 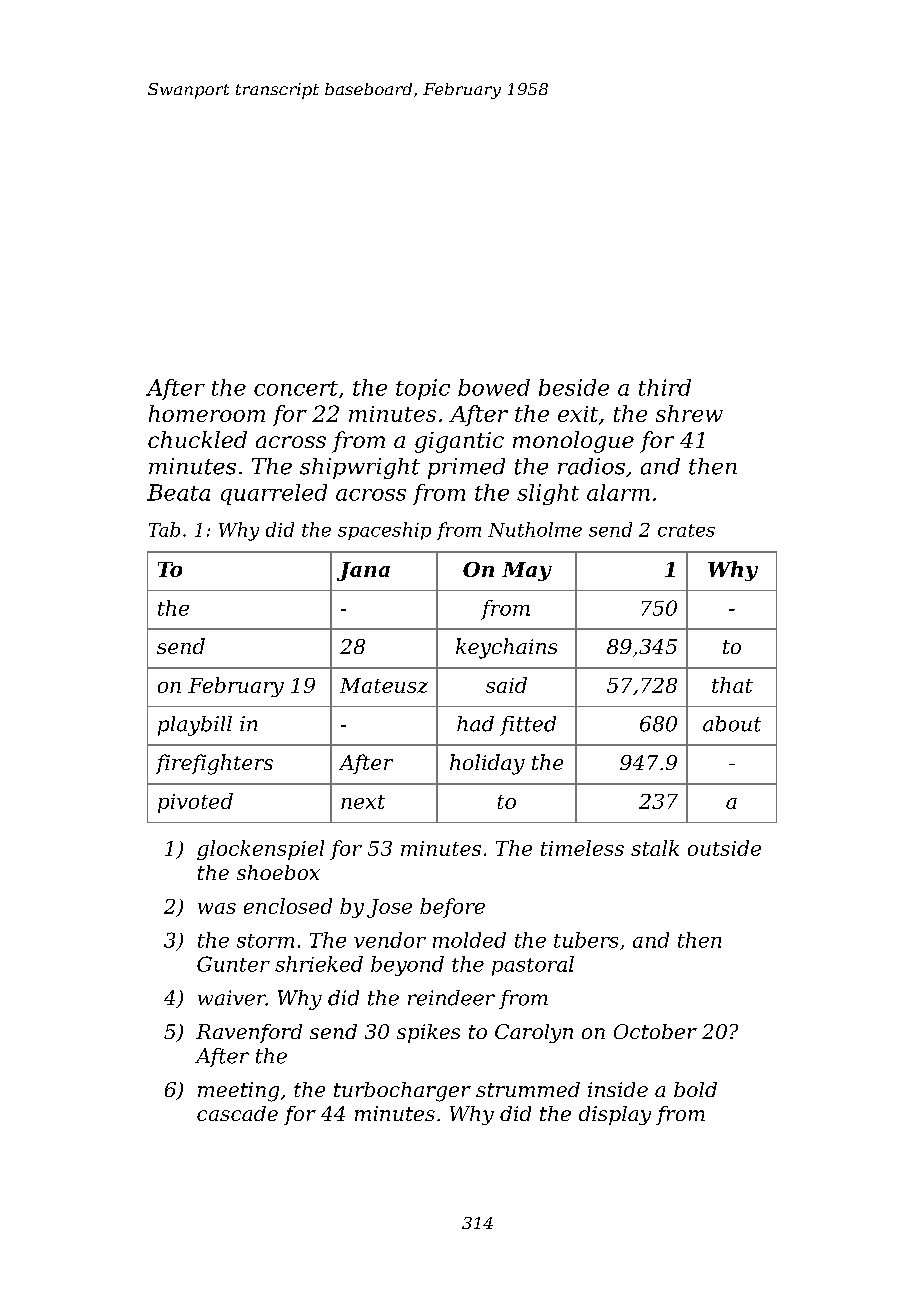 I want to click on alarm, so click(x=618, y=492).
